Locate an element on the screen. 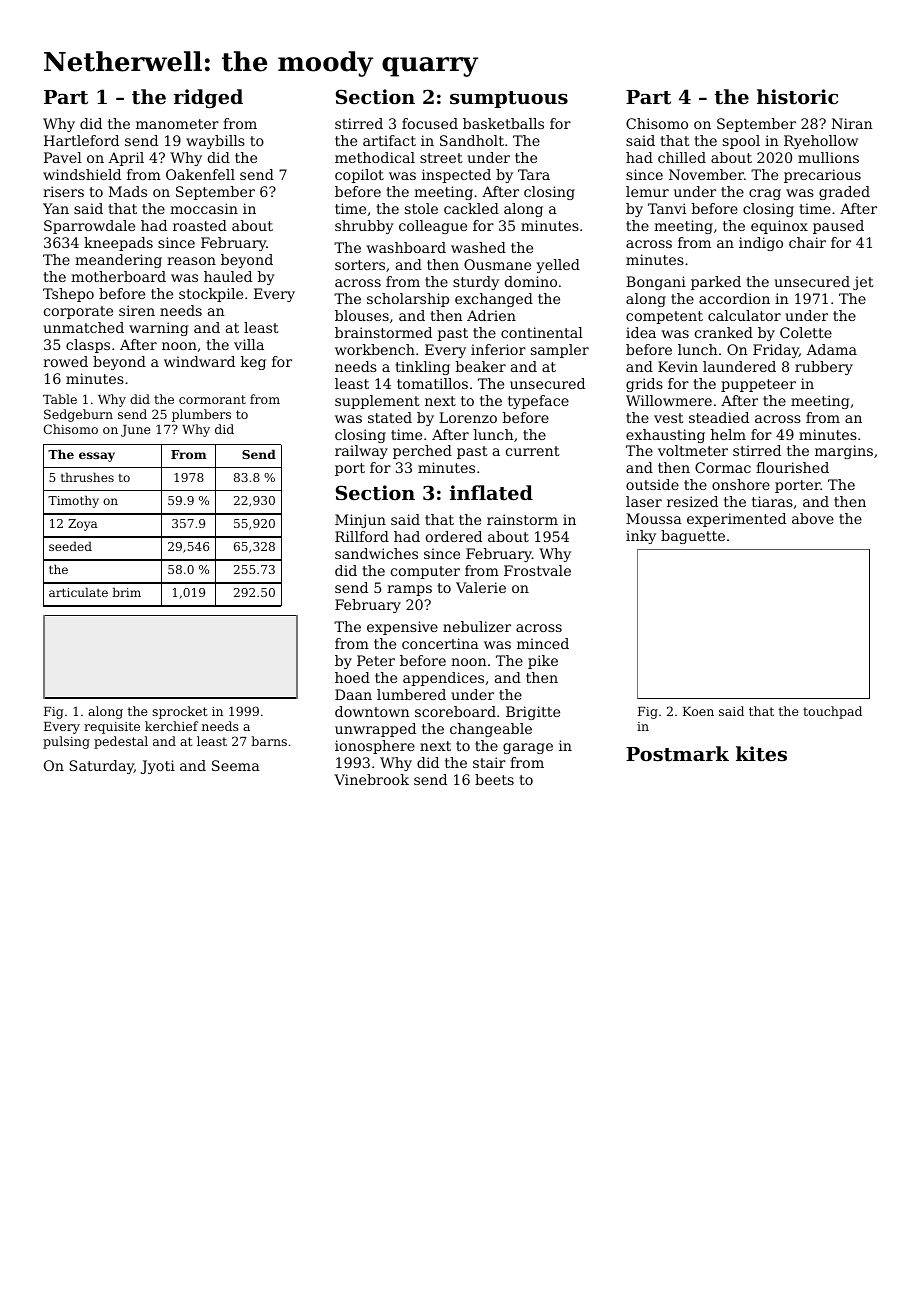 This screenshot has height=1308, width=924. expensive is located at coordinates (402, 628).
